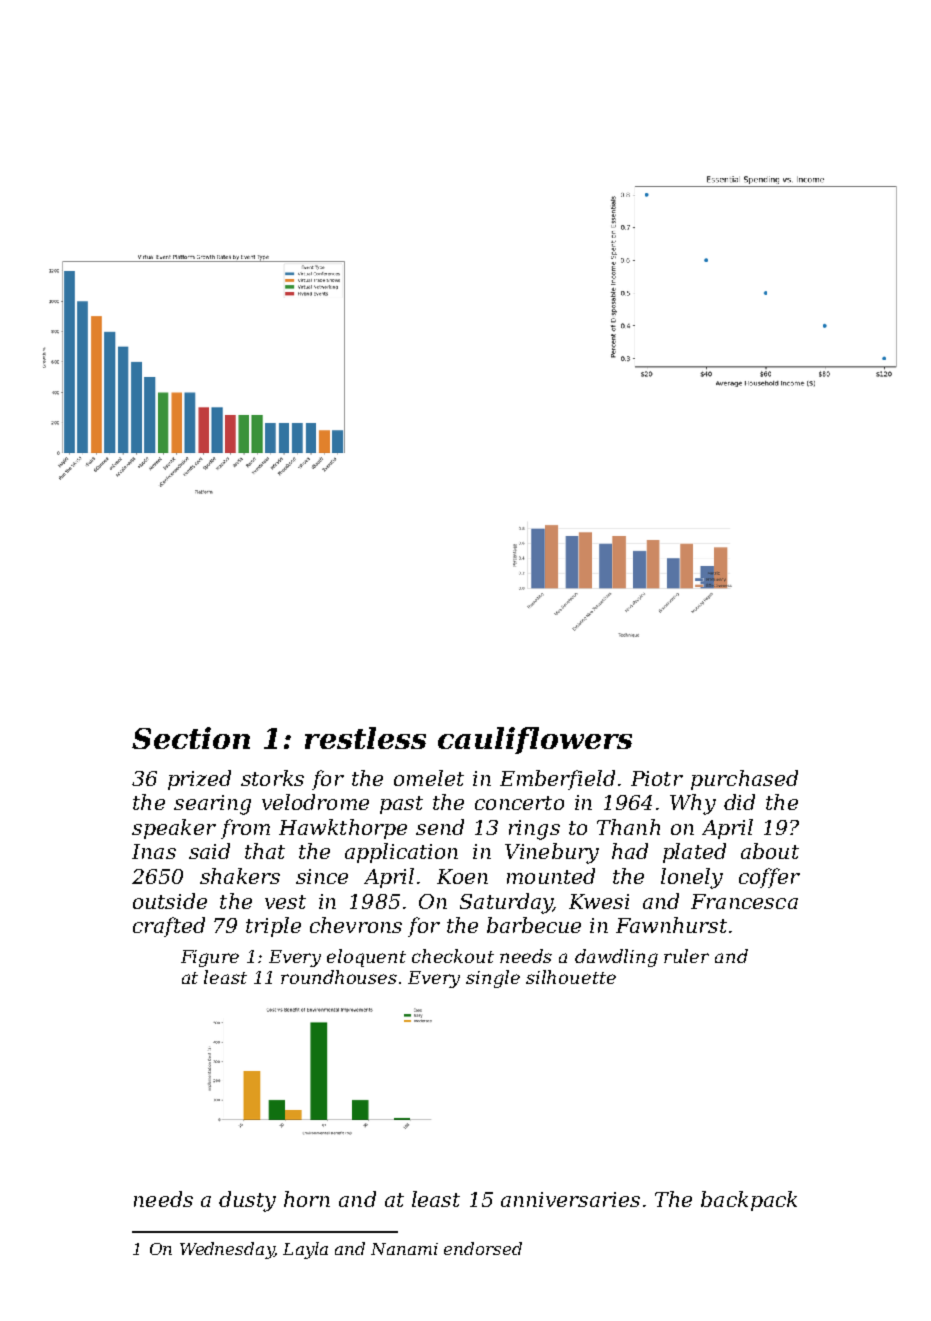  Describe the element at coordinates (570, 1199) in the image. I see `anniversaries` at that location.
